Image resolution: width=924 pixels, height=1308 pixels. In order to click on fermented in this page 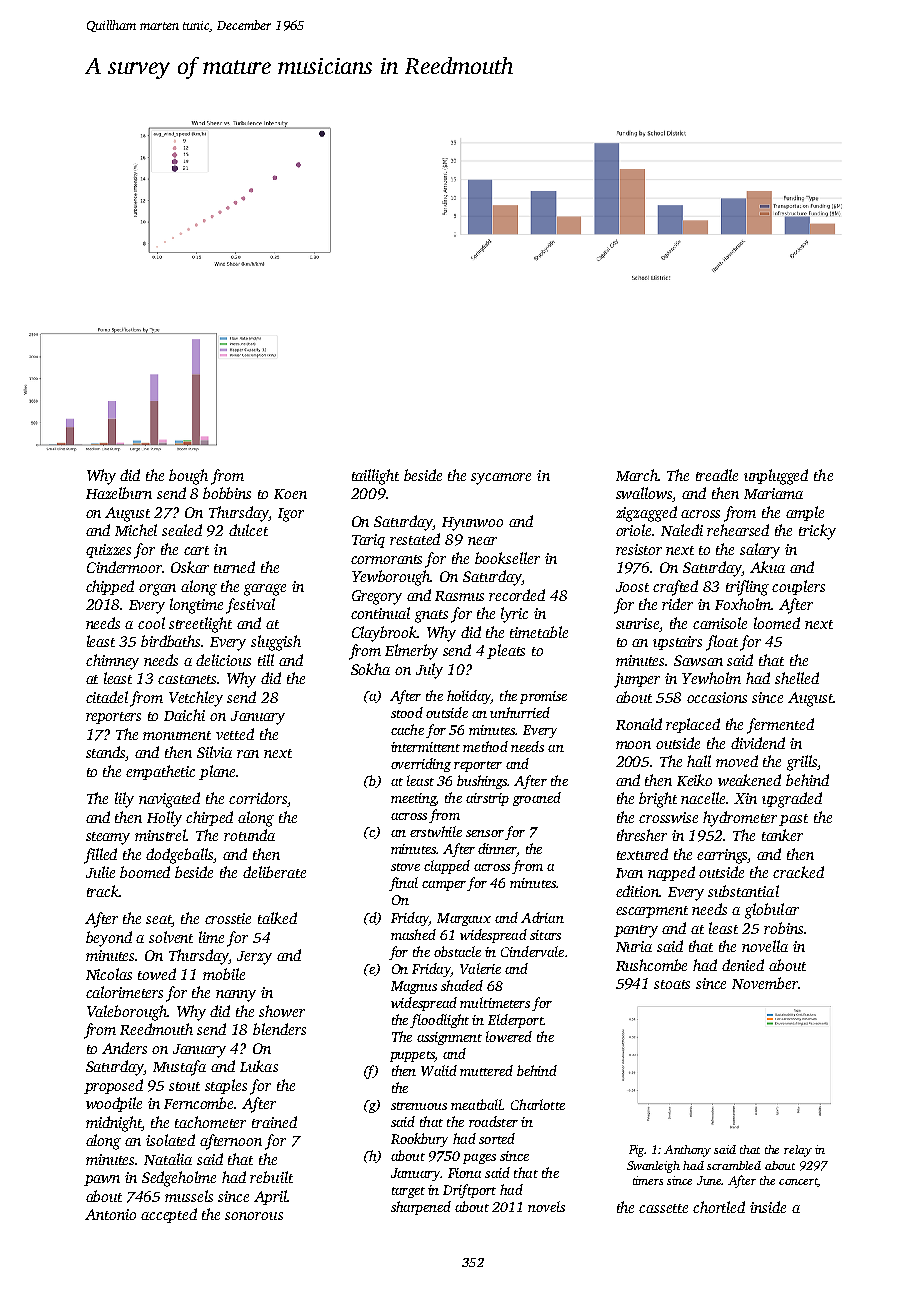, I will do `click(780, 726)`.
